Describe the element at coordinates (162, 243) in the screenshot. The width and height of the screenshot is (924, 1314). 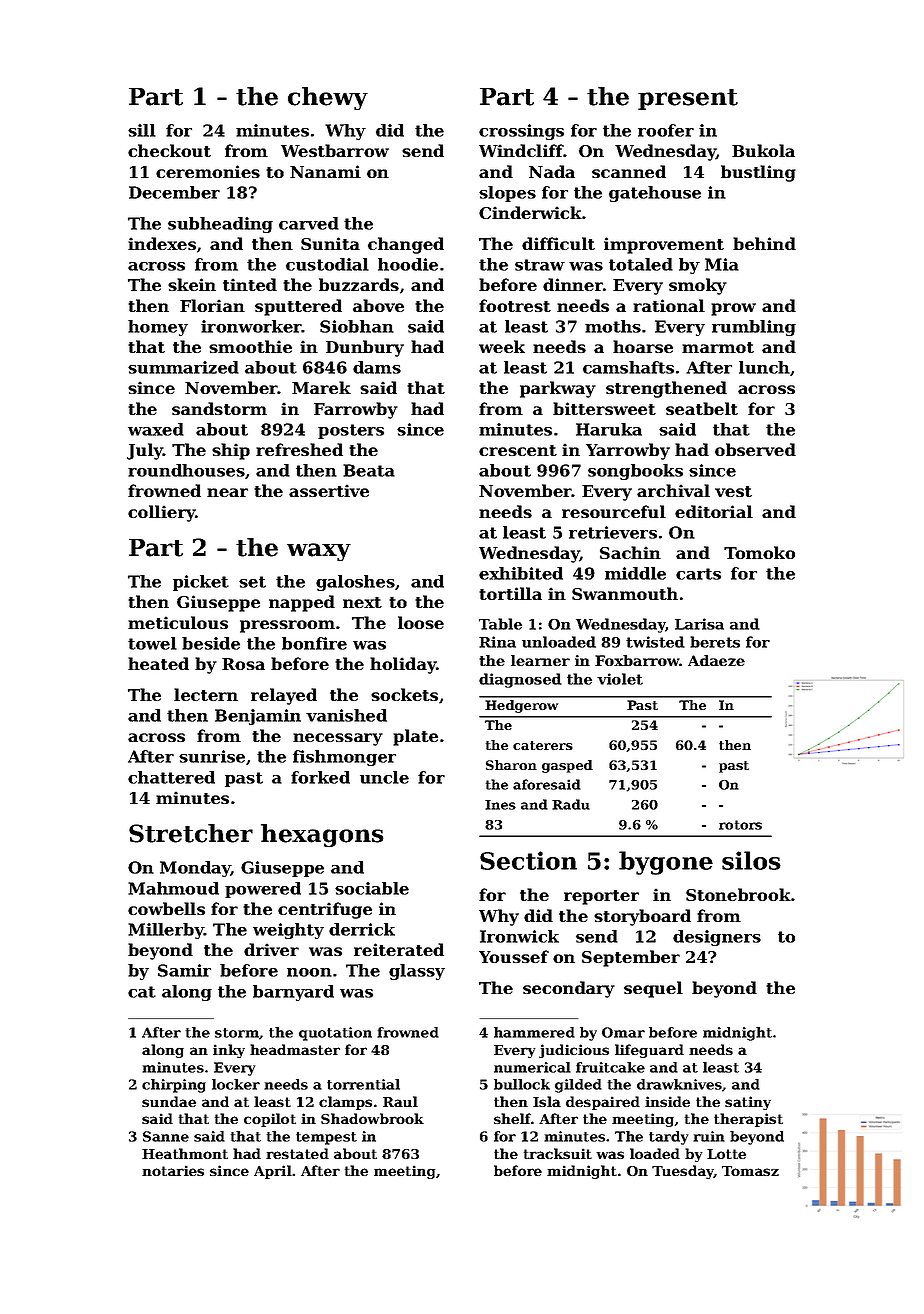
I see `indexes` at that location.
